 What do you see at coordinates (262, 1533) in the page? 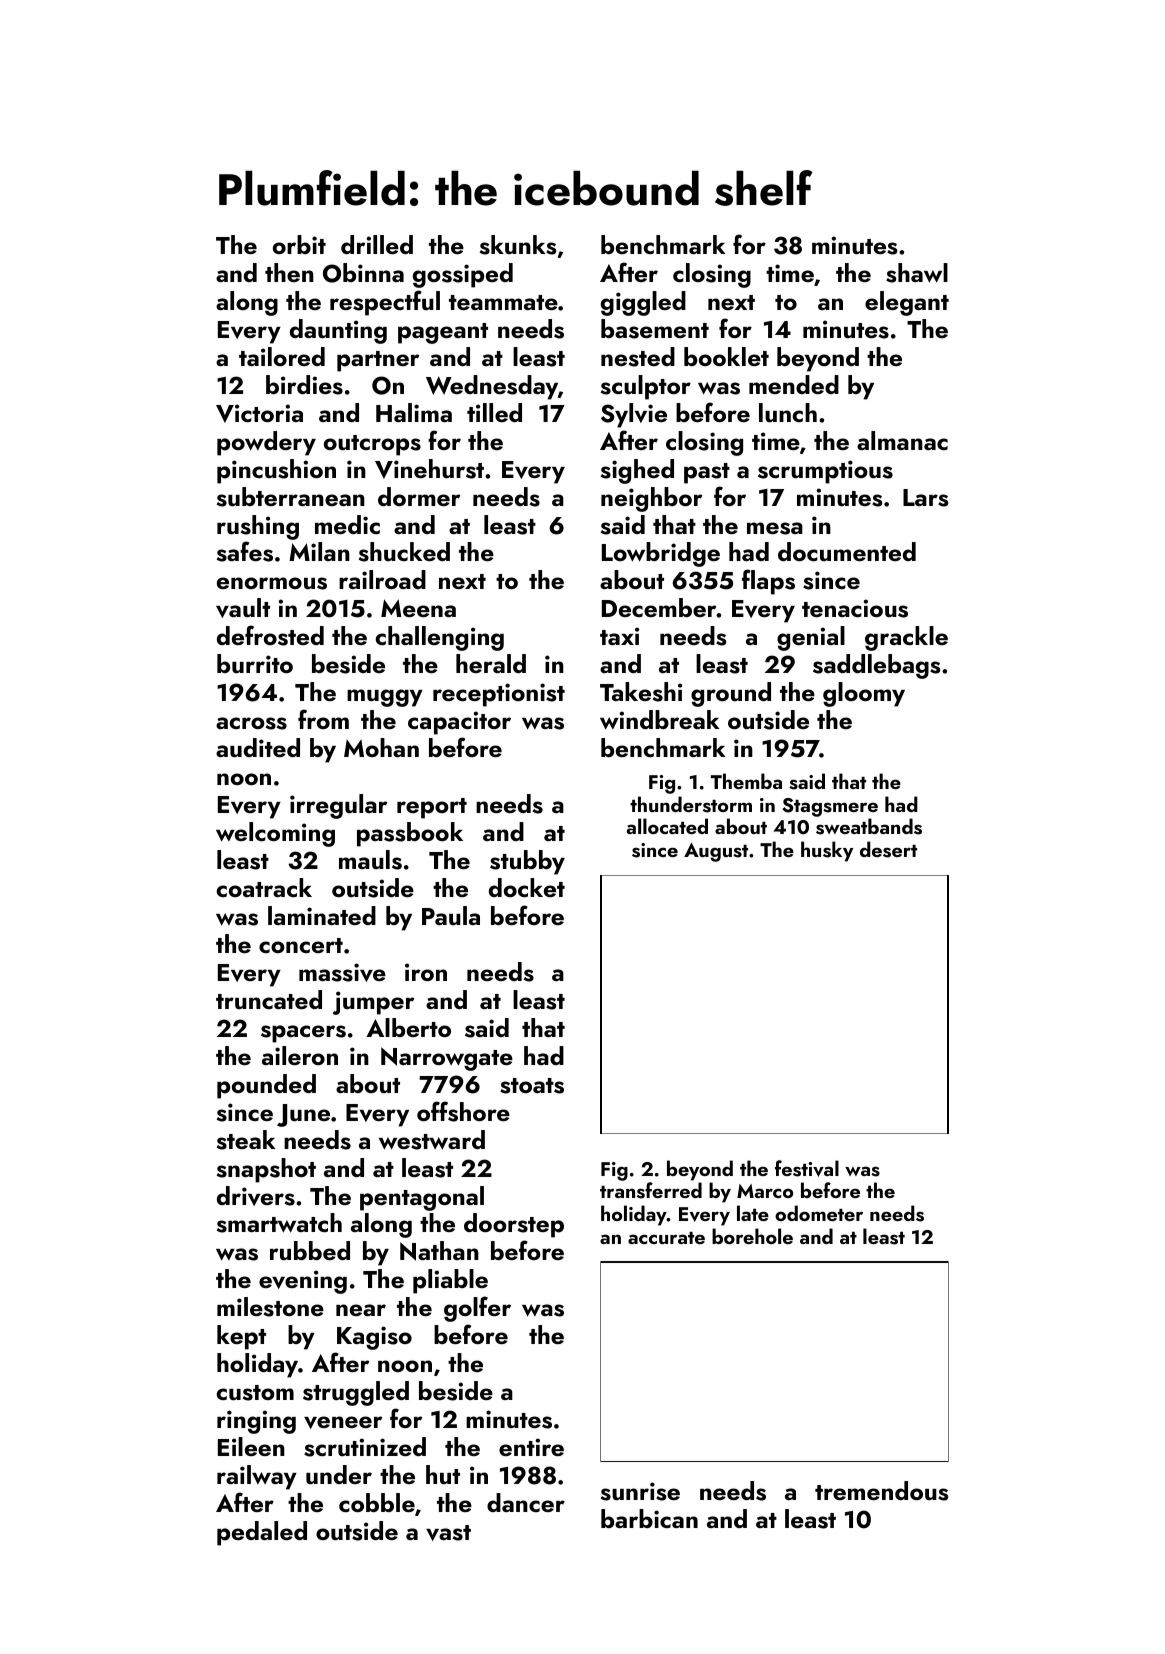
I see `pedaled` at bounding box center [262, 1533].
